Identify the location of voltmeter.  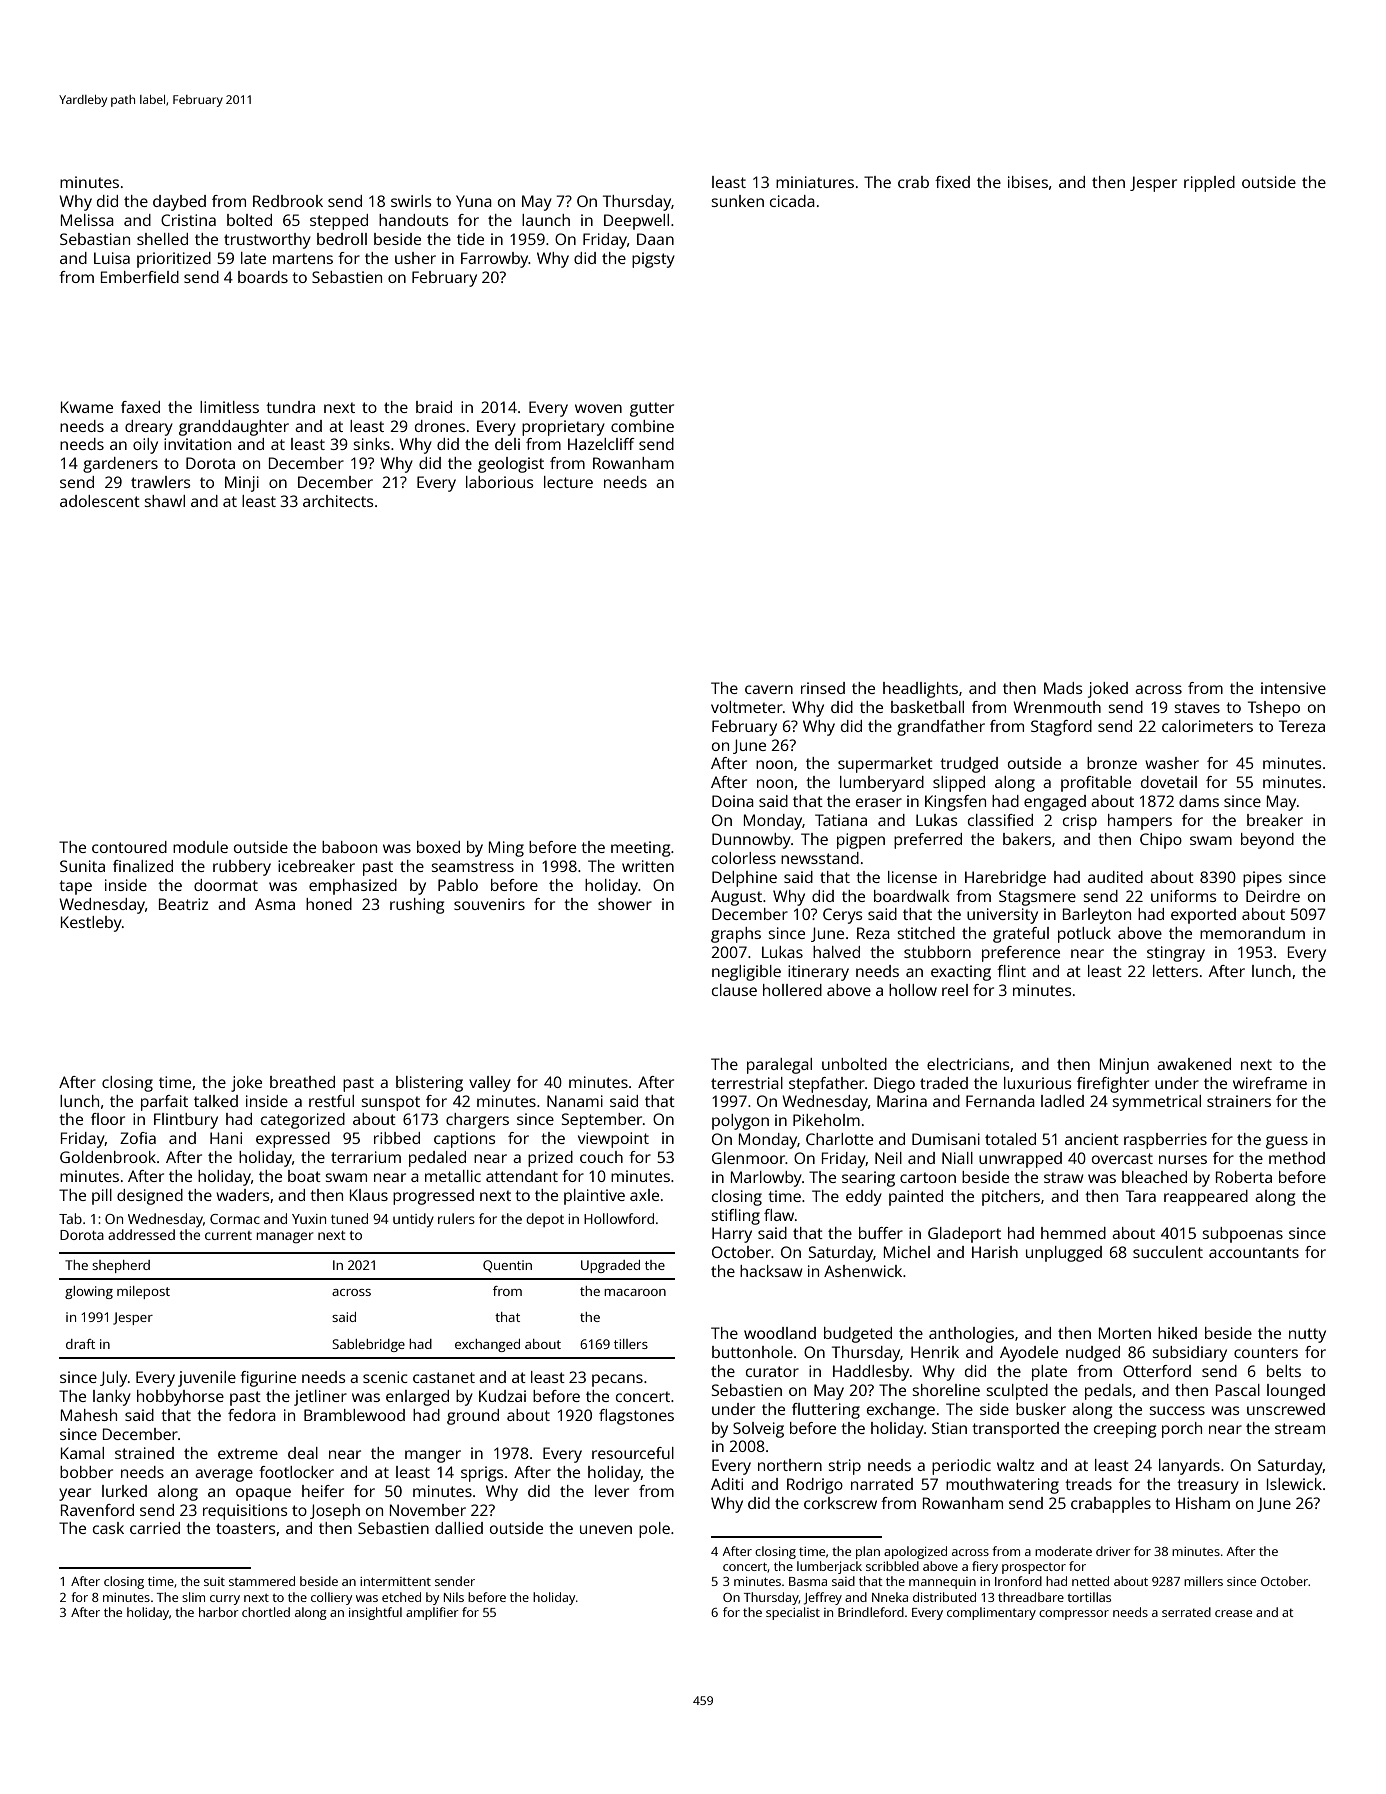
(747, 707).
